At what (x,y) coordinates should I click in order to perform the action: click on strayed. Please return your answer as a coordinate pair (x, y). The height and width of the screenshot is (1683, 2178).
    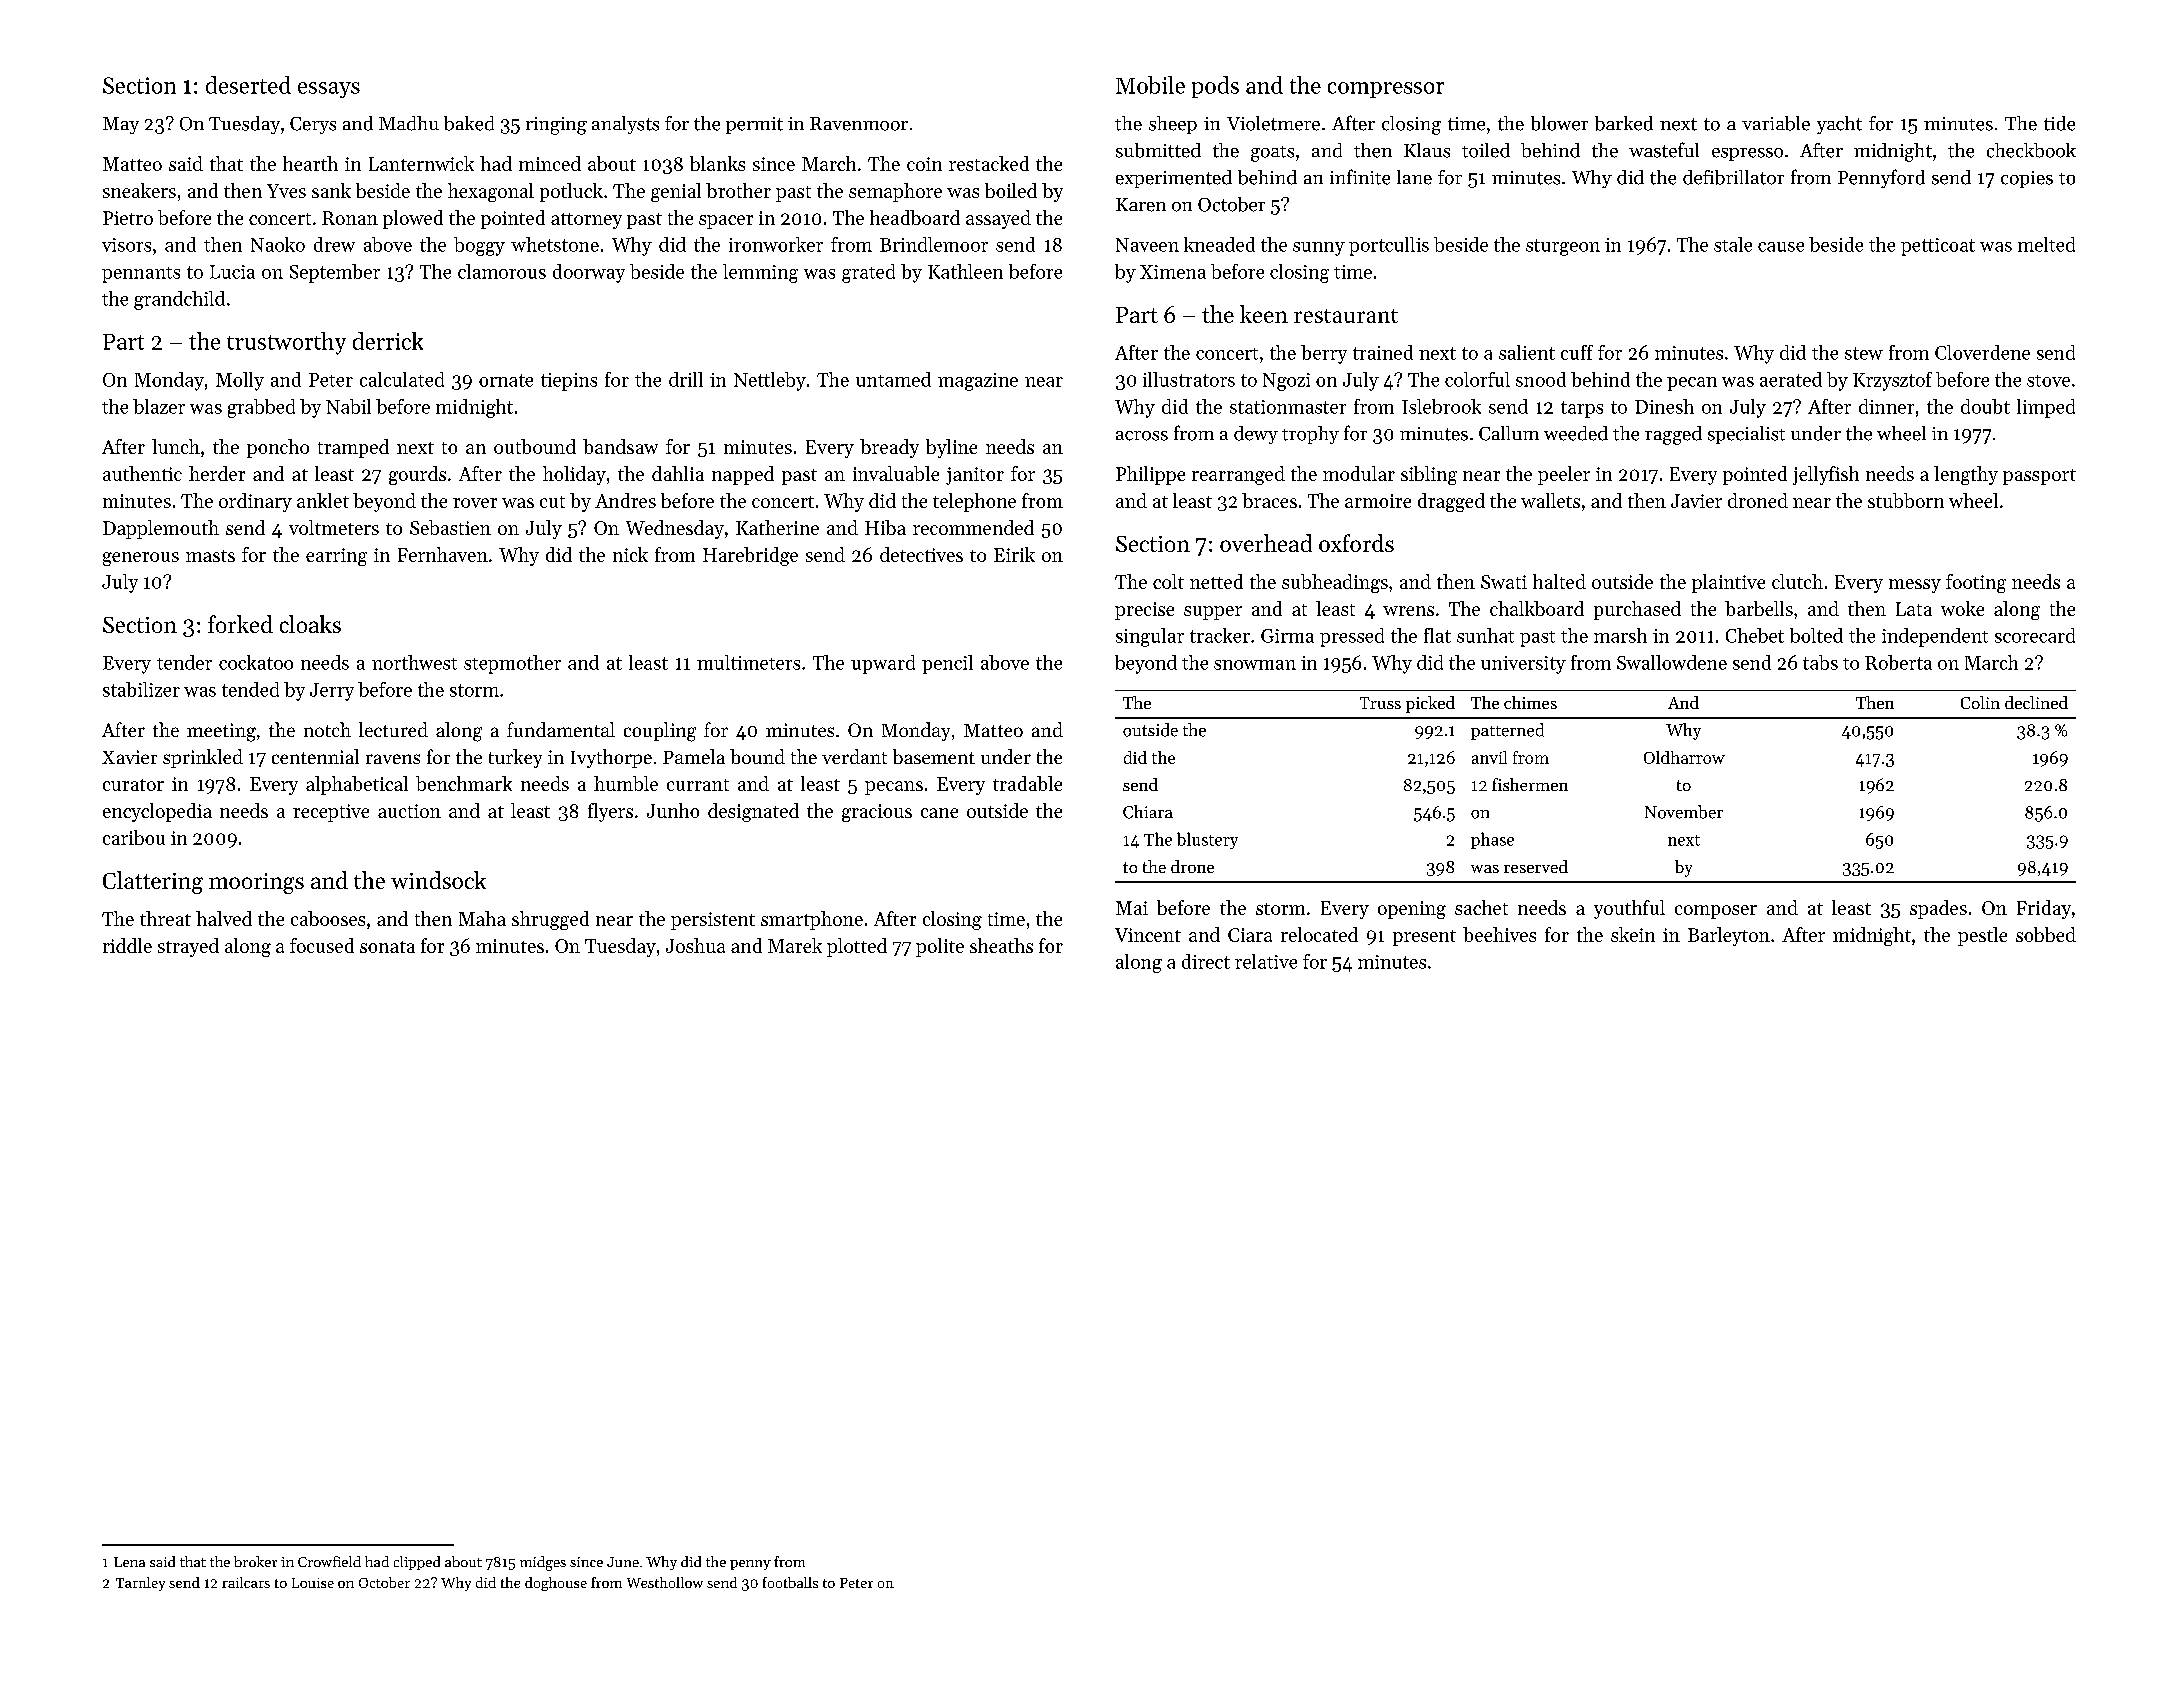
    Looking at the image, I should click on (188, 947).
